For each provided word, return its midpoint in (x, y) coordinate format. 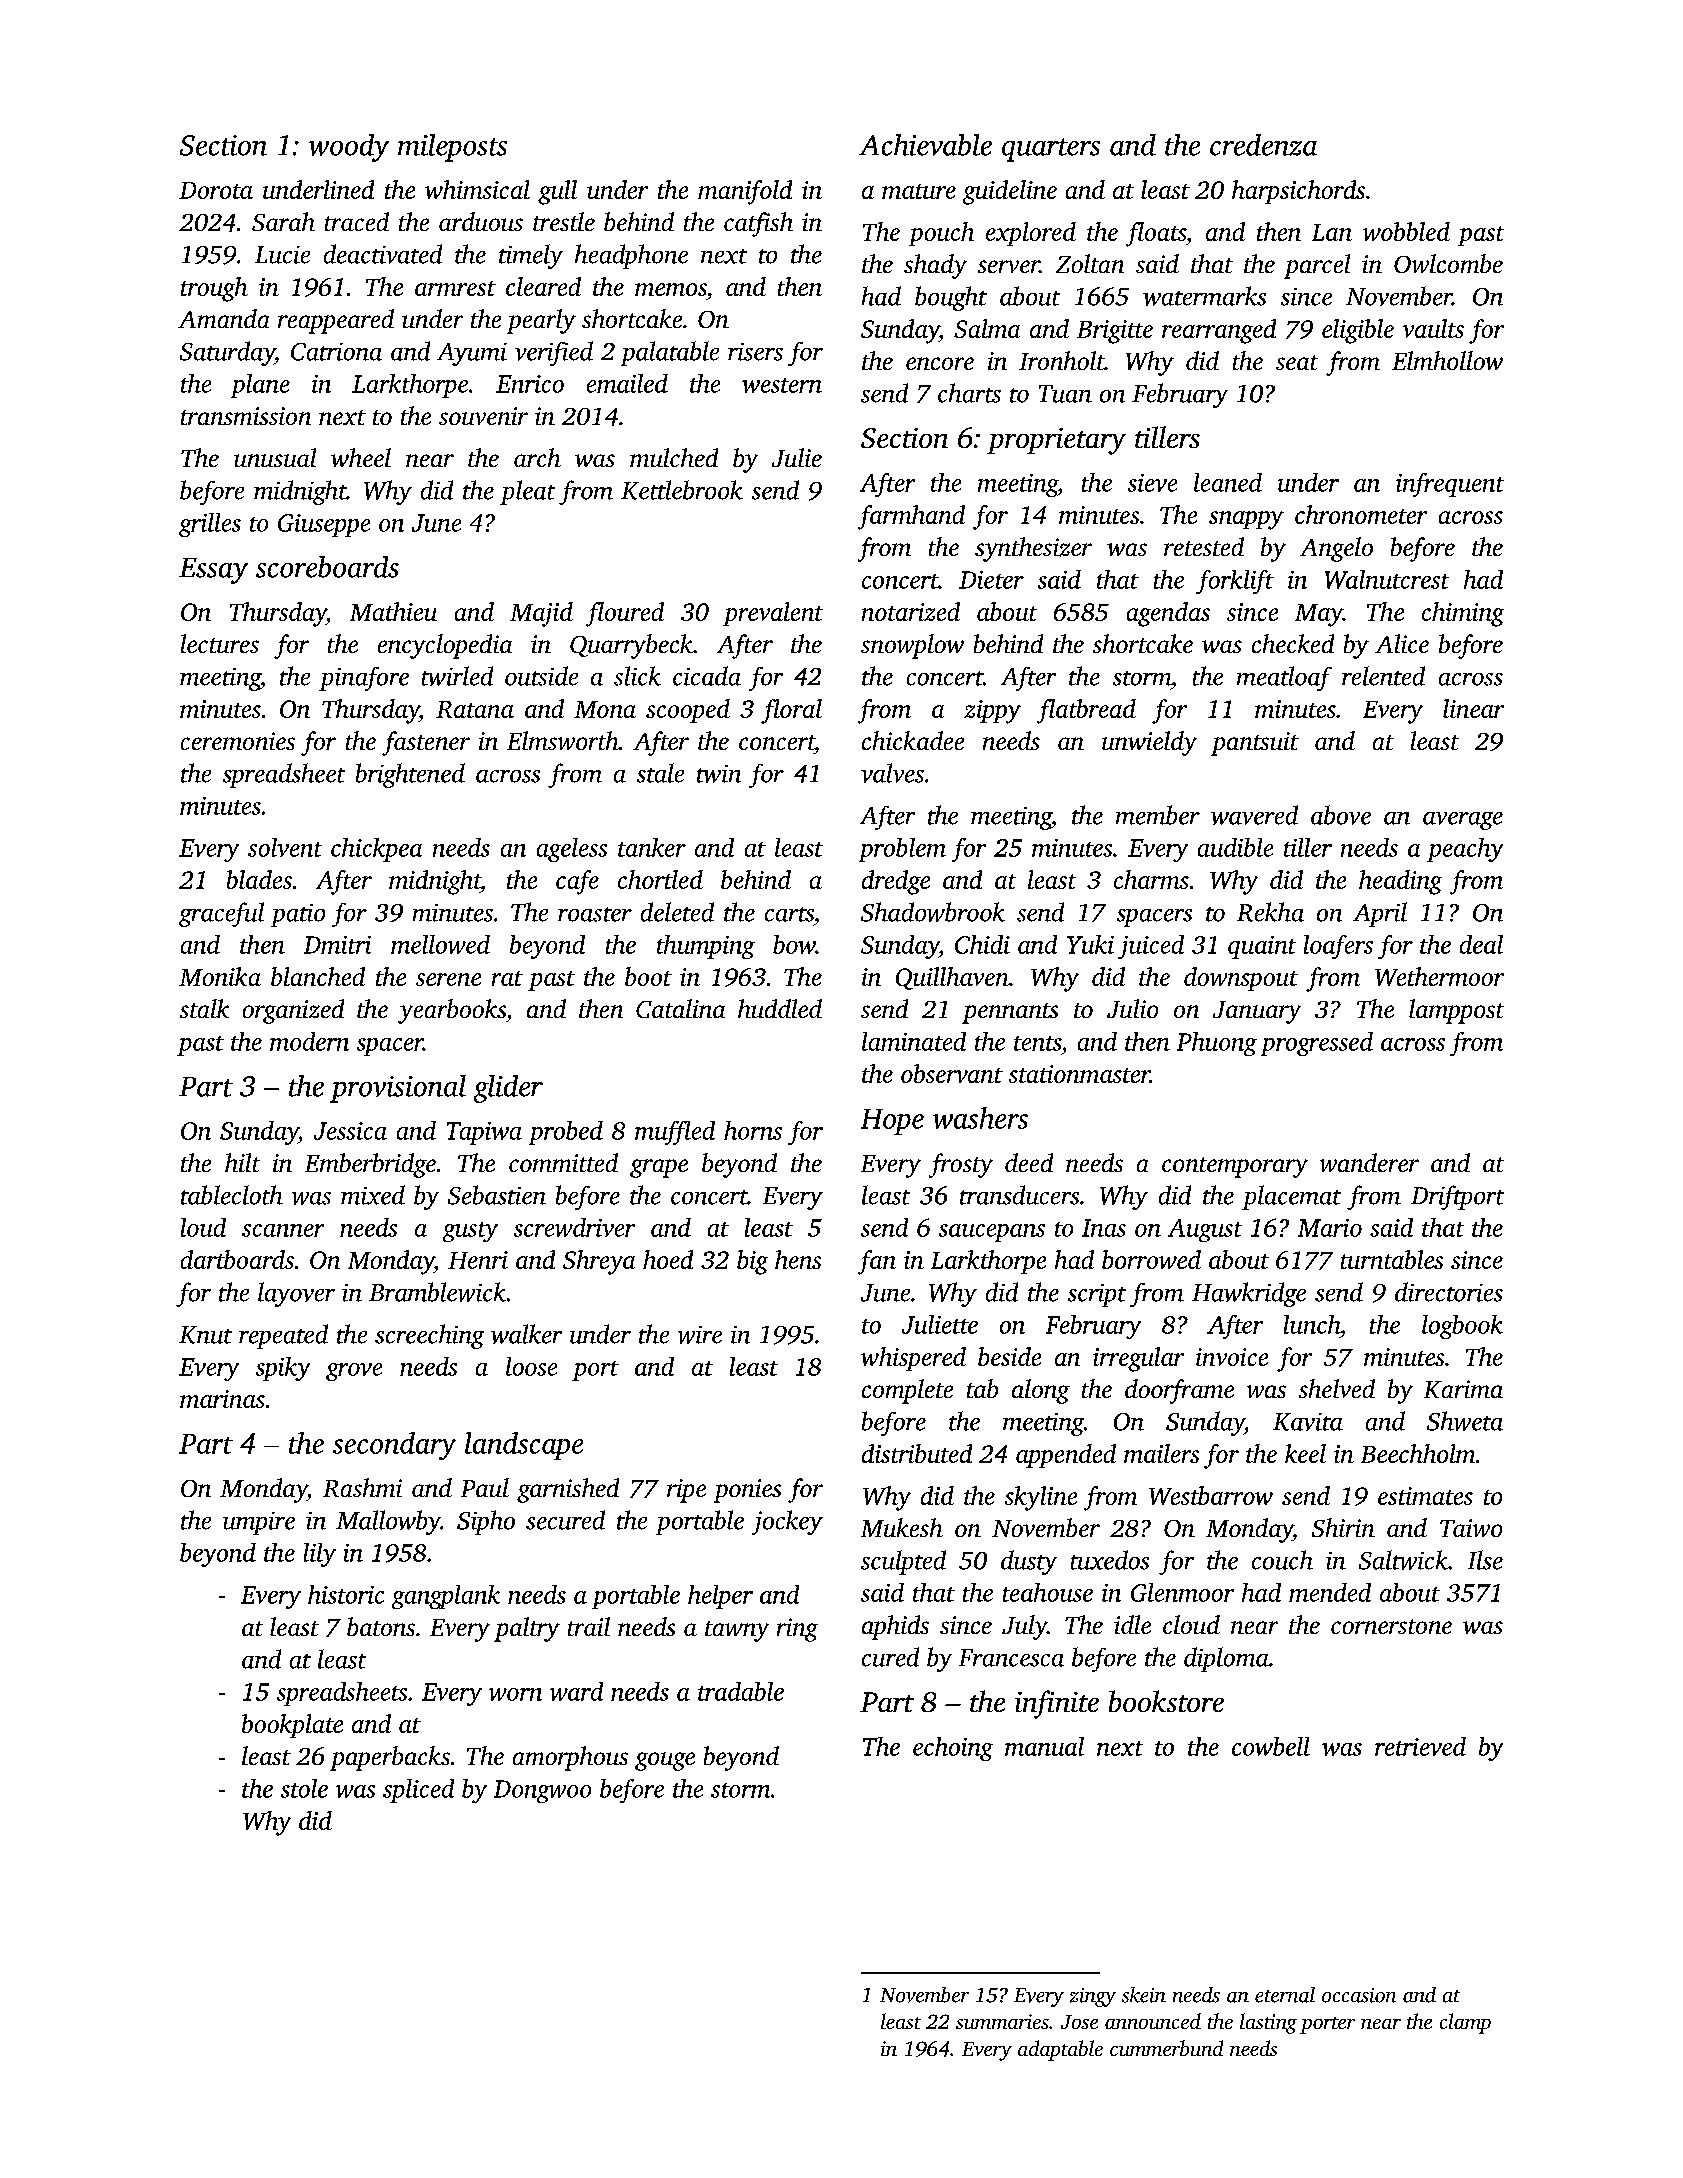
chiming (1463, 614)
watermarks (1204, 296)
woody (349, 148)
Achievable (925, 145)
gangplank (446, 1597)
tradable (741, 1691)
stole (304, 1788)
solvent (285, 847)
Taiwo (1471, 1528)
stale (660, 773)
